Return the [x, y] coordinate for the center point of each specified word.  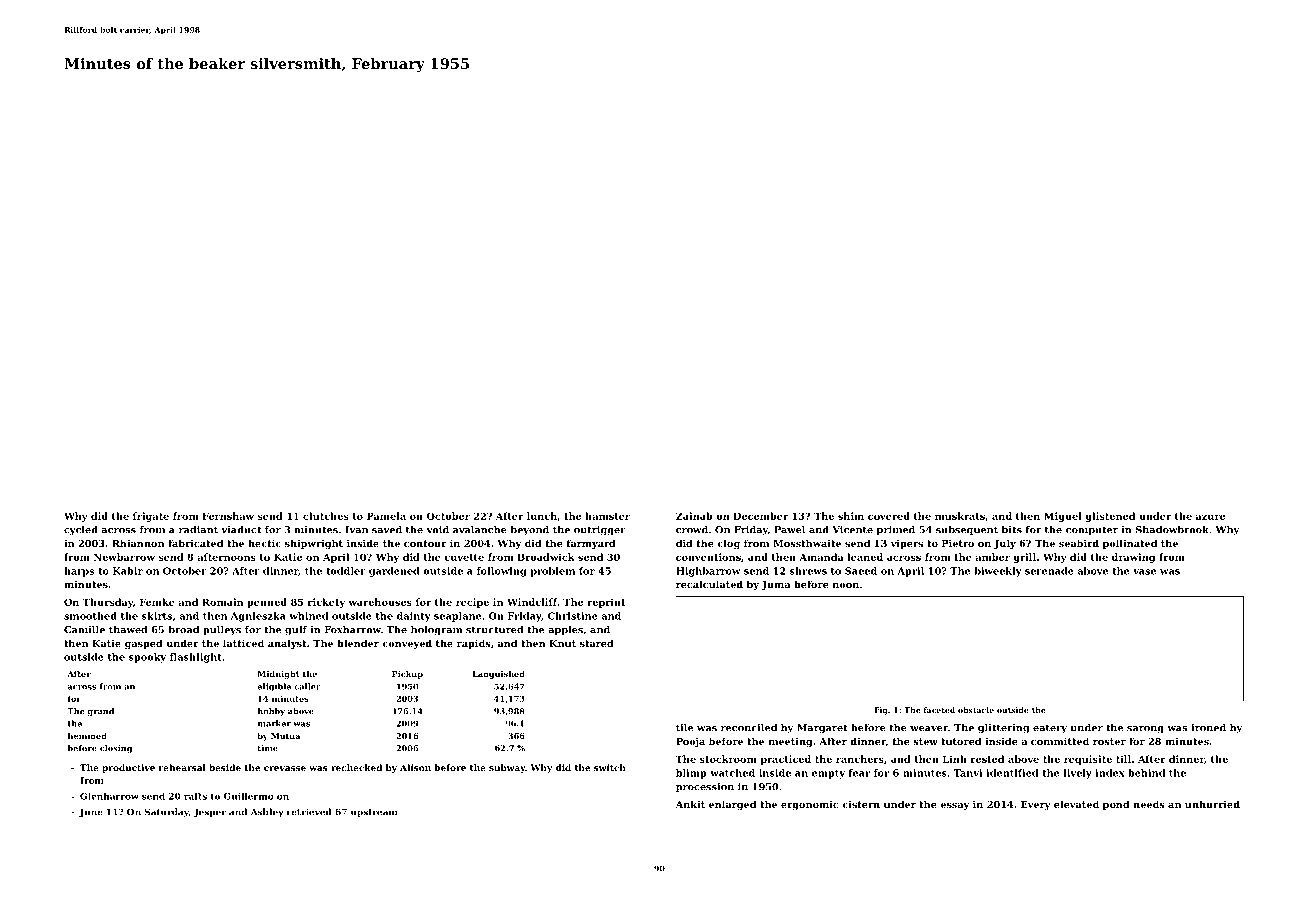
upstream [374, 813]
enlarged [732, 805]
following [502, 572]
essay [954, 806]
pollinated [1130, 544]
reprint [606, 603]
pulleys [222, 631]
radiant [198, 530]
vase [1144, 572]
